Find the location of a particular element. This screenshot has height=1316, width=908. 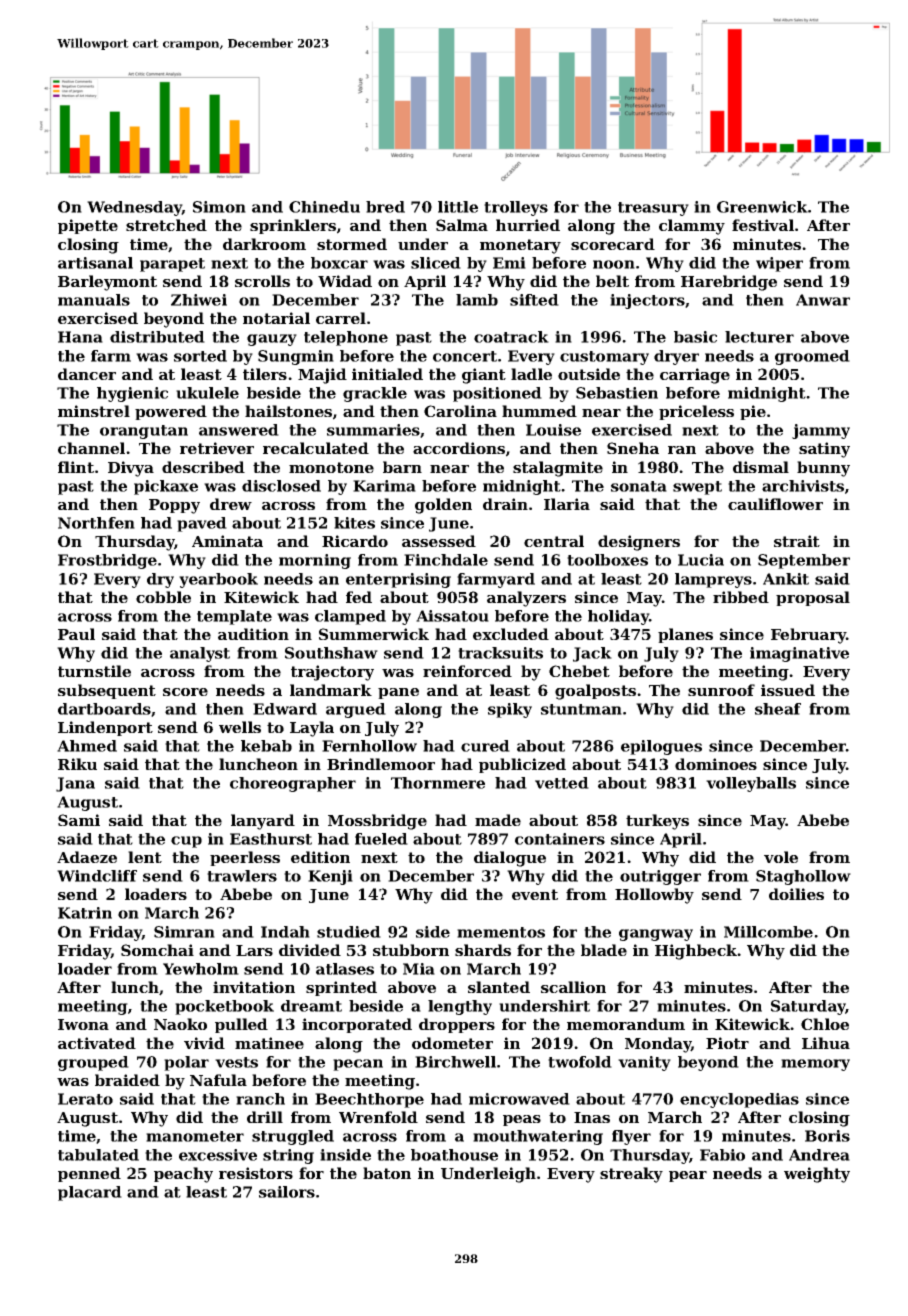

sliced is located at coordinates (436, 263).
